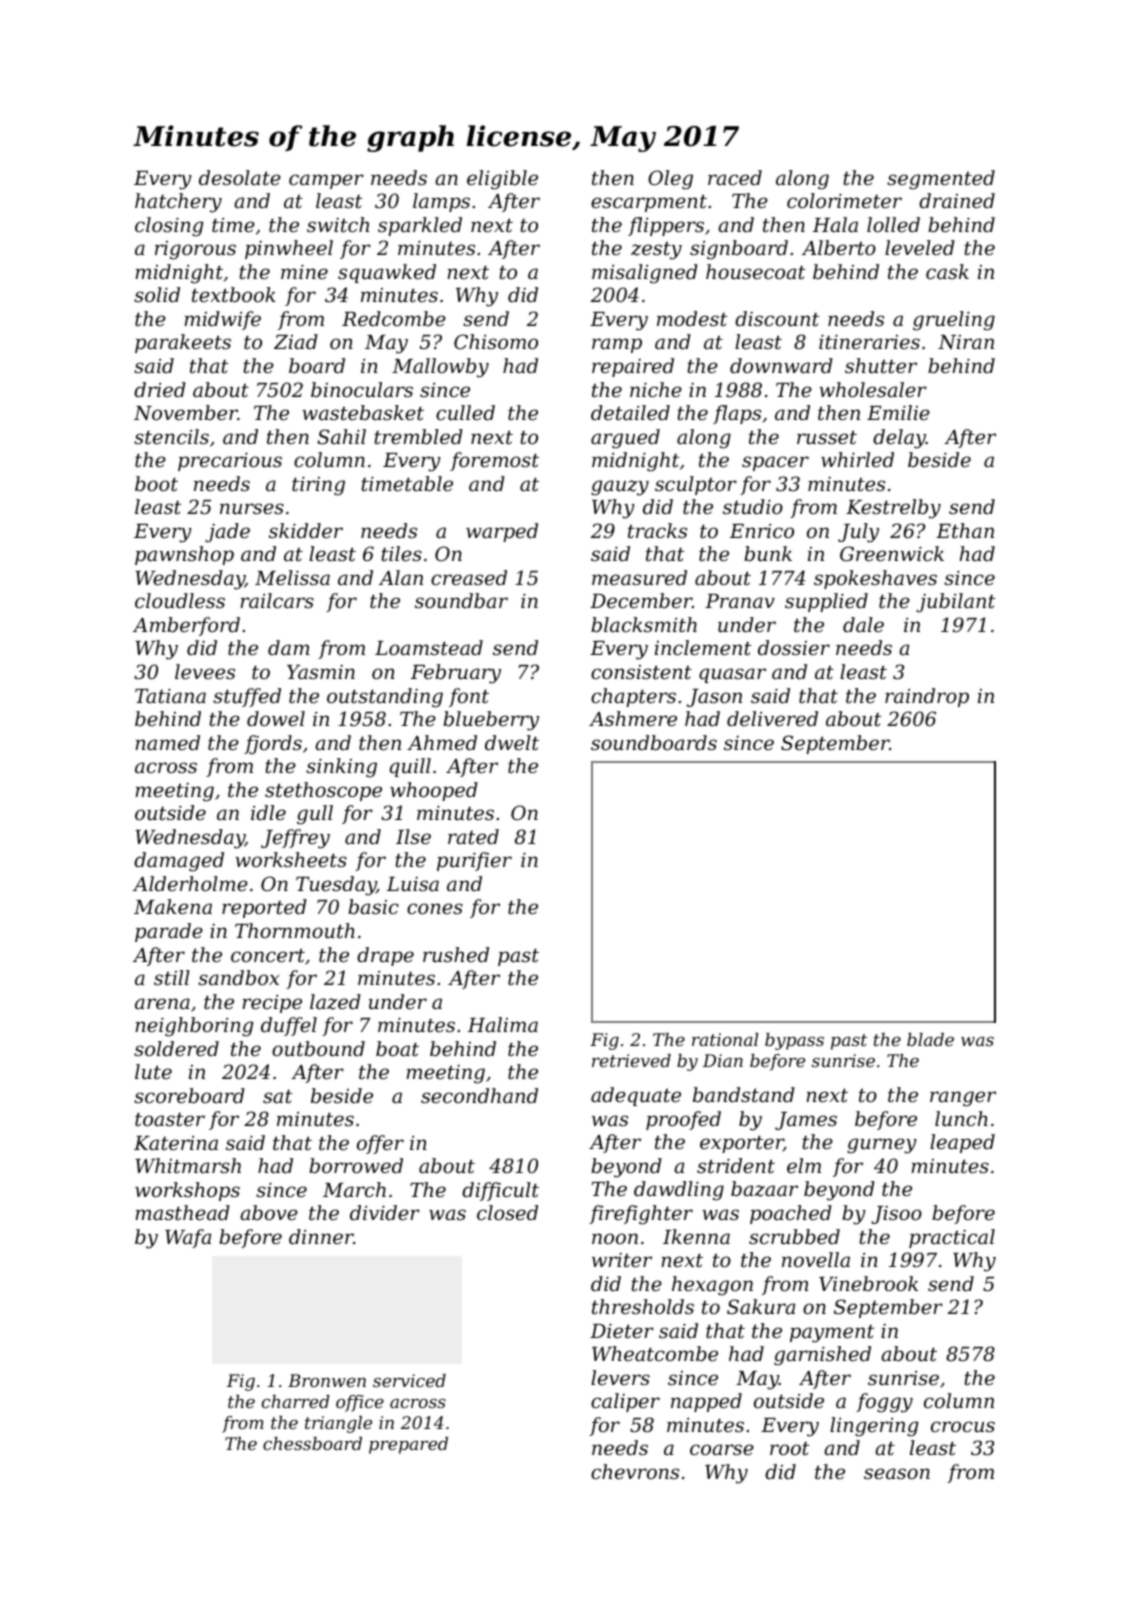  What do you see at coordinates (178, 203) in the screenshot?
I see `hatchery` at bounding box center [178, 203].
